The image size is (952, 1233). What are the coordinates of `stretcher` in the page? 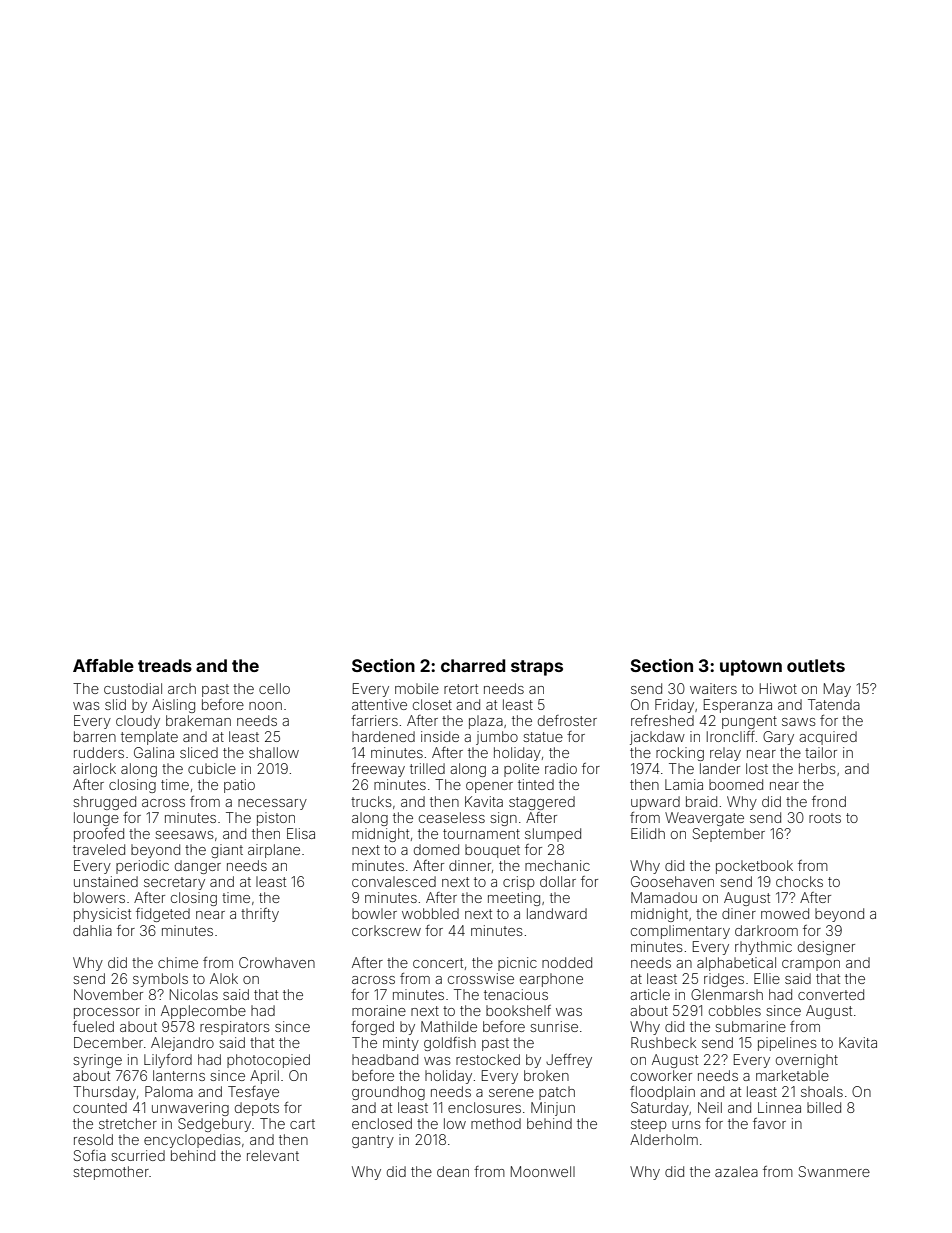 It's located at (128, 1123).
